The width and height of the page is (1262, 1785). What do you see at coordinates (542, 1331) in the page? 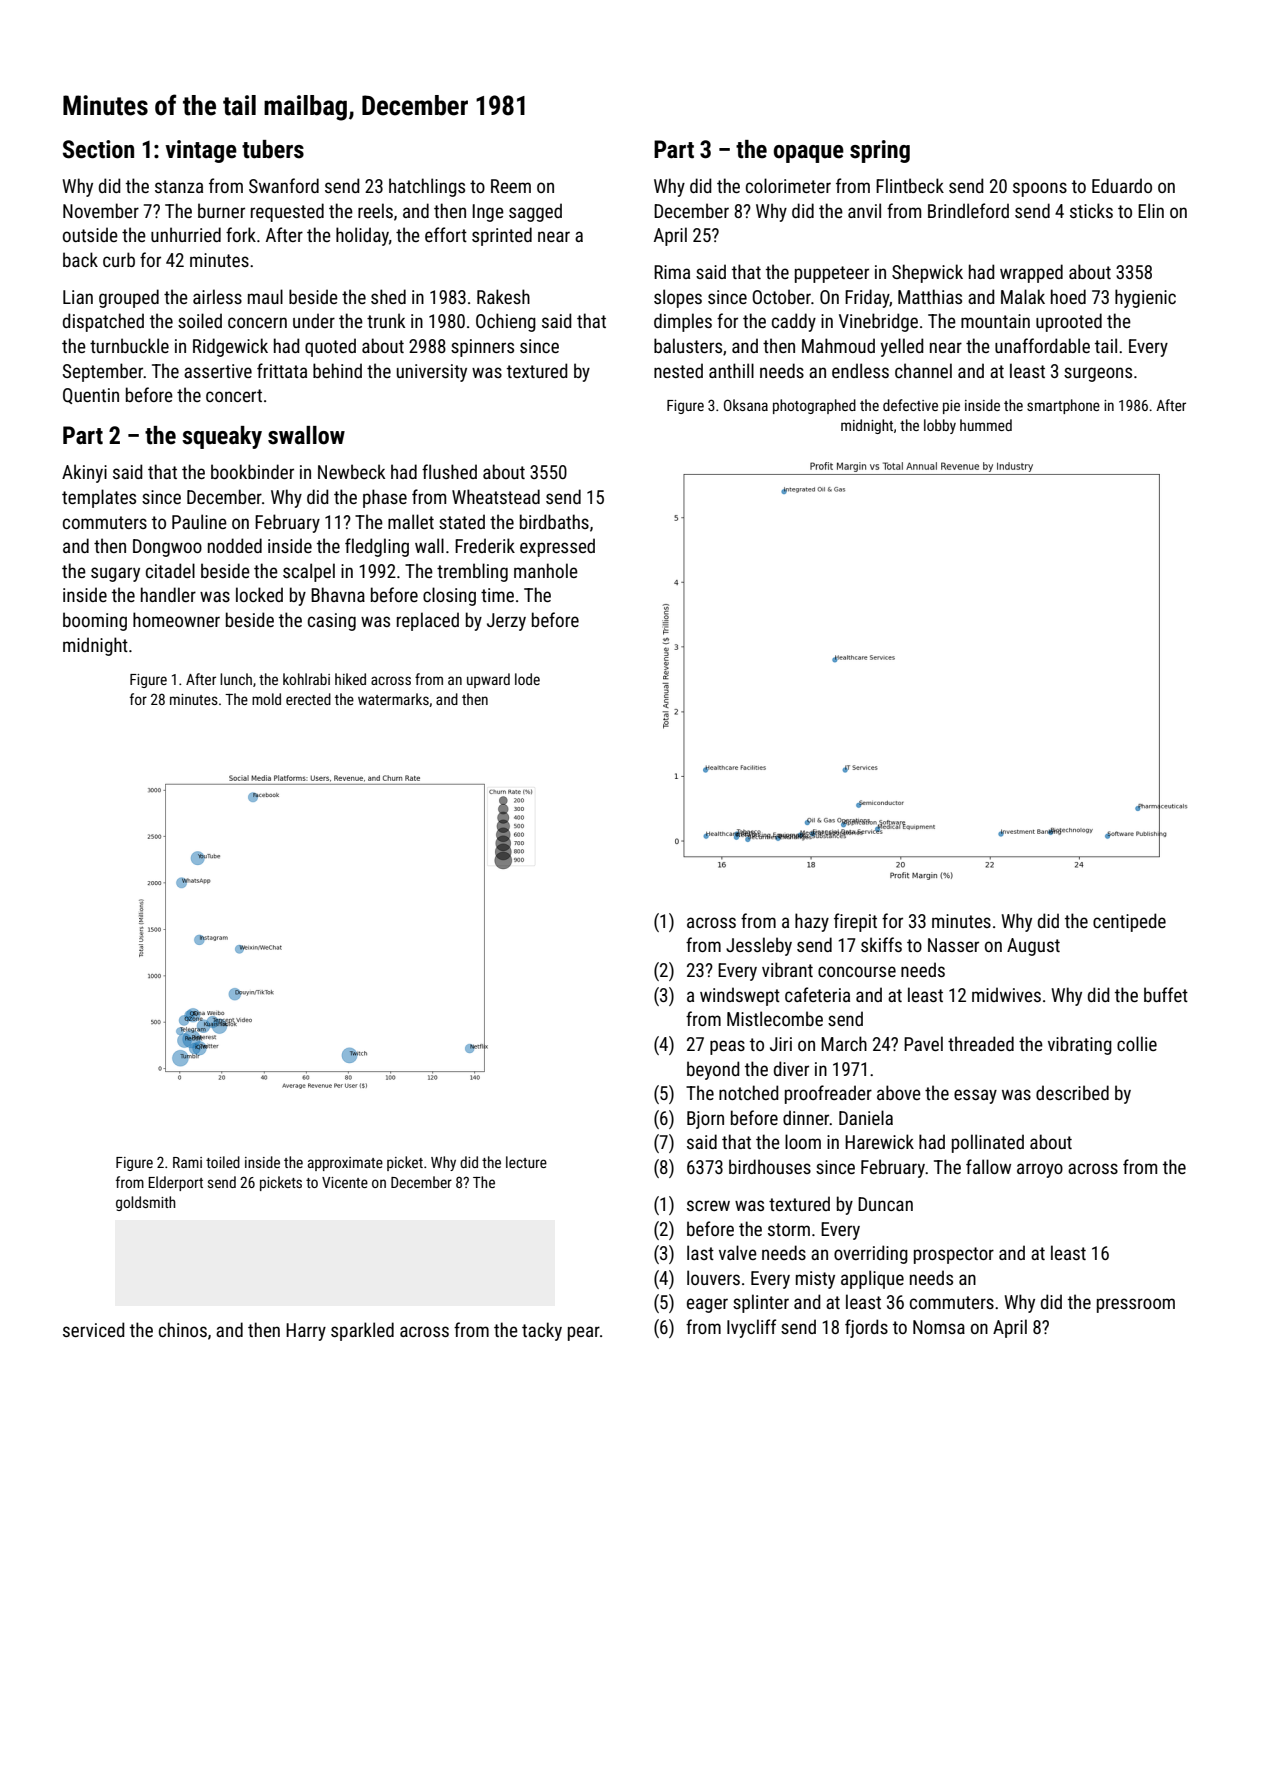
I see `tacky` at bounding box center [542, 1331].
